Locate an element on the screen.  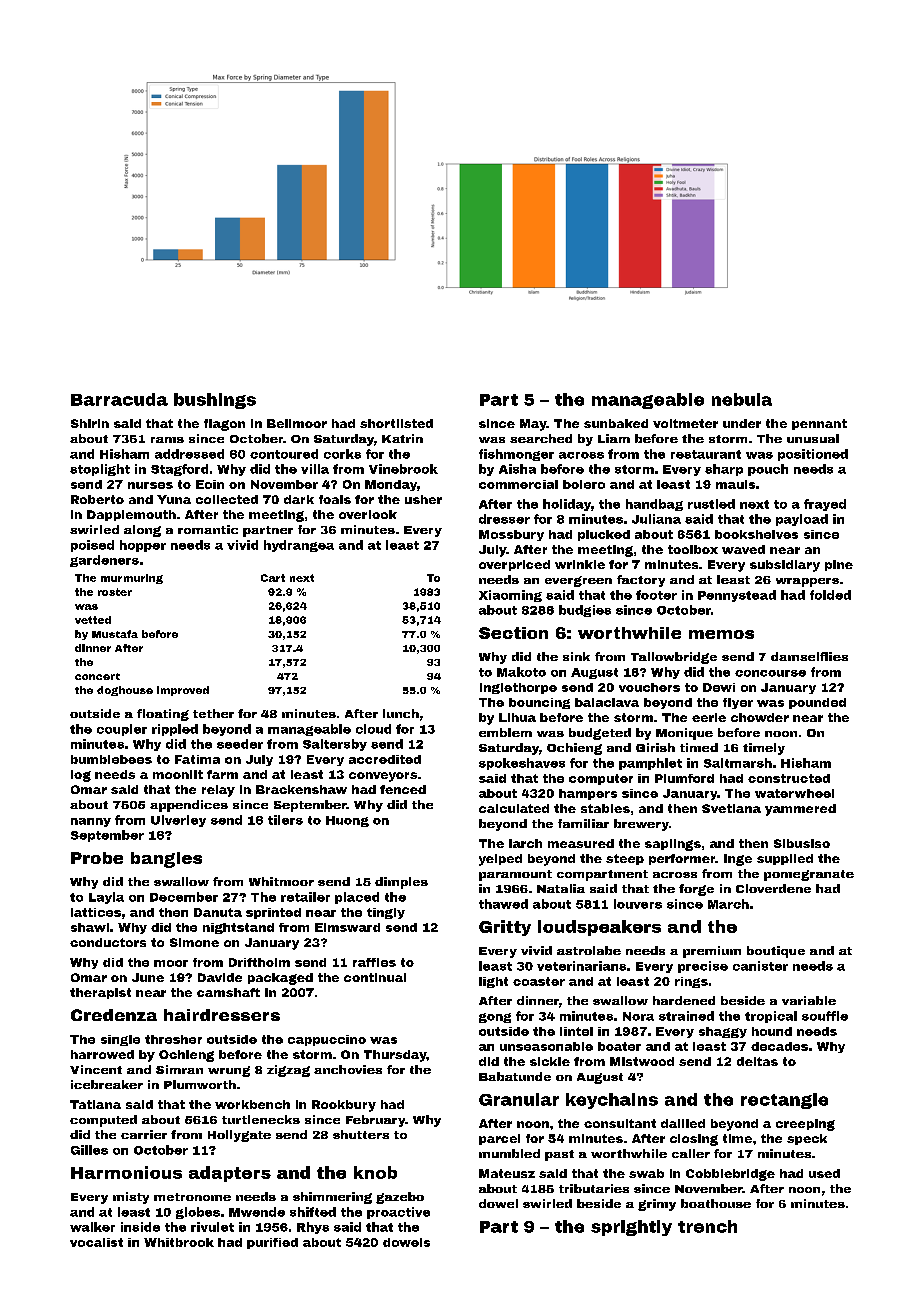
sprightly is located at coordinates (631, 1228).
